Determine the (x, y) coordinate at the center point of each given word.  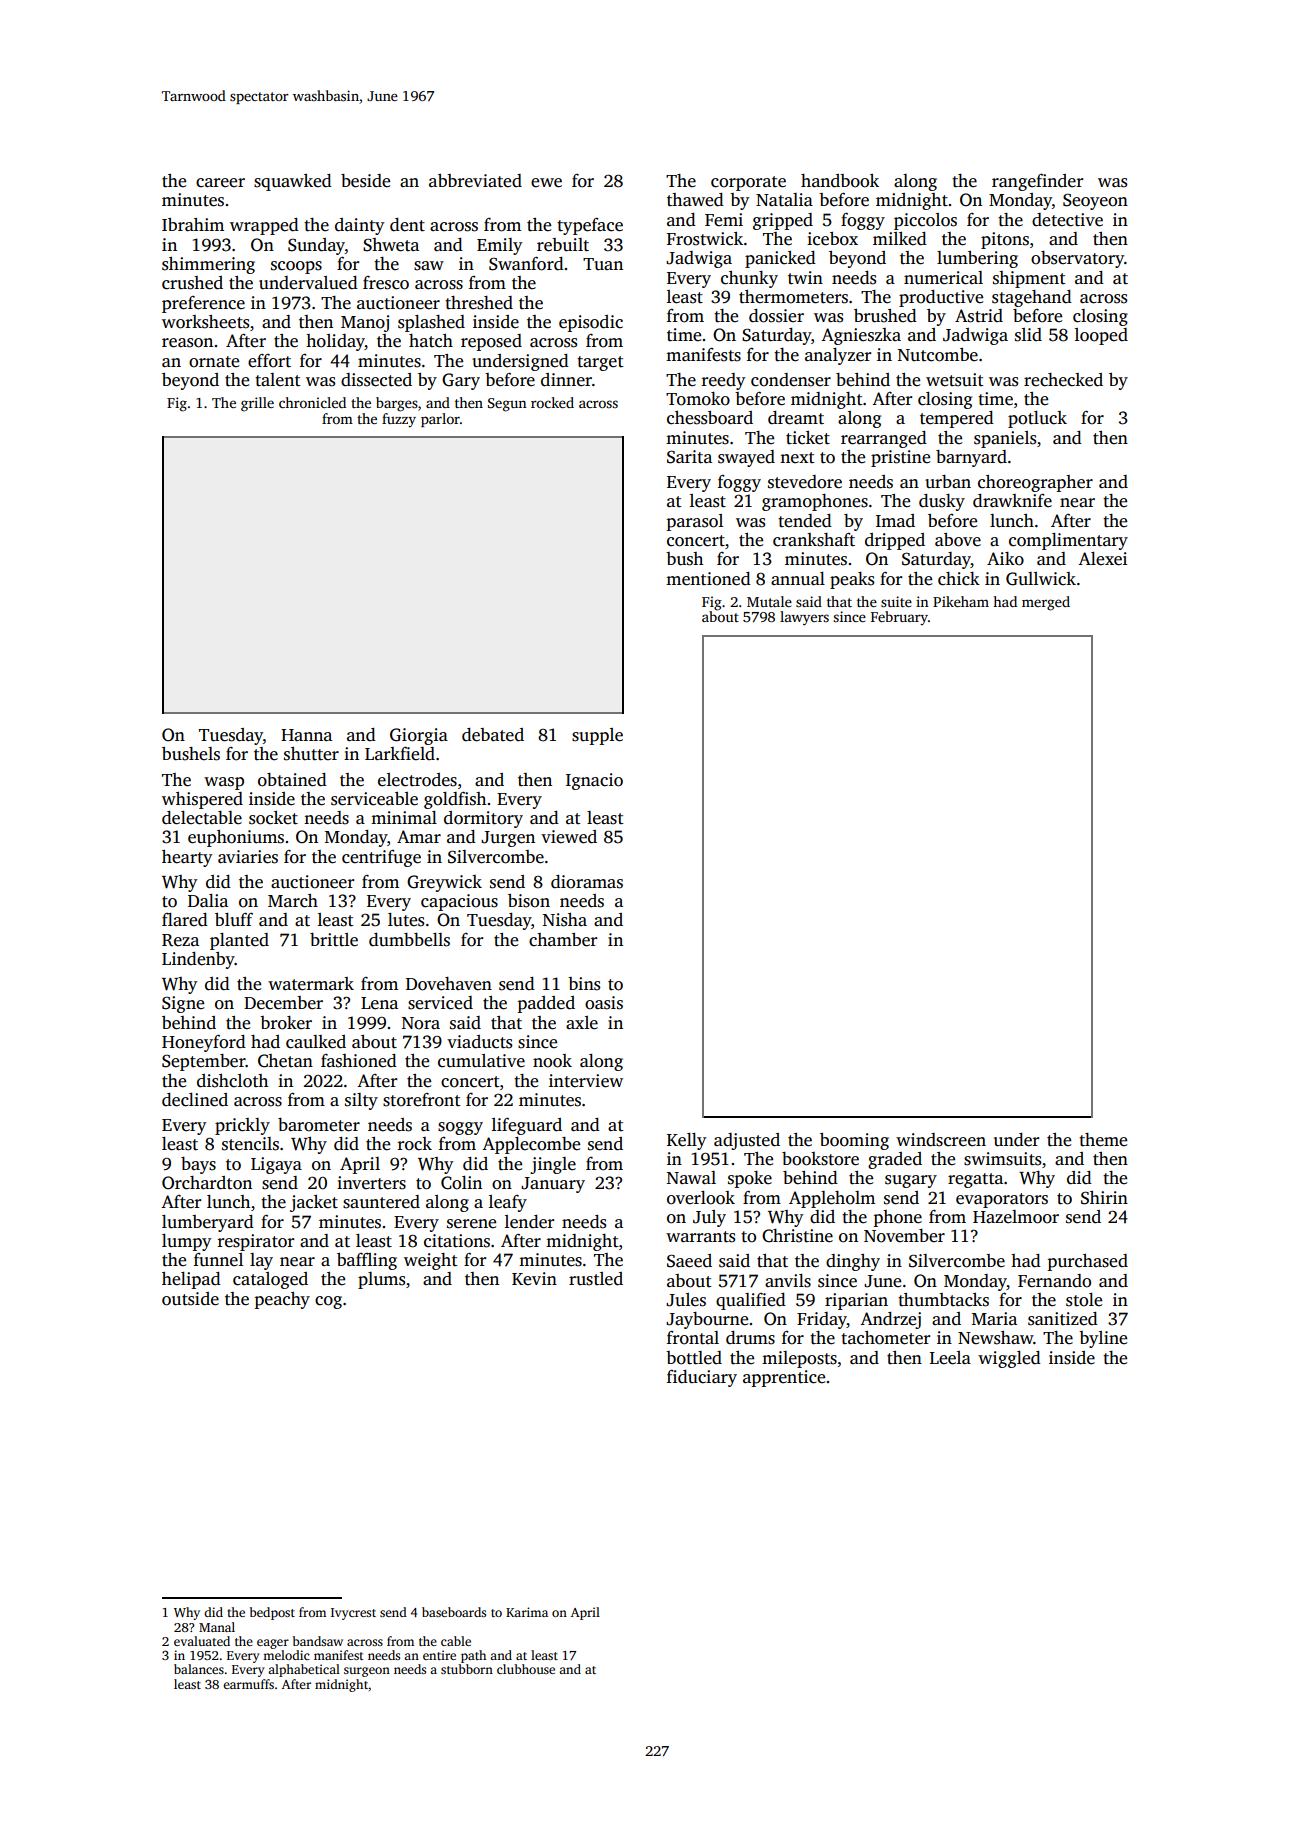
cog (328, 1302)
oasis (604, 1003)
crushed (192, 283)
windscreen (941, 1140)
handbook (840, 181)
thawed (695, 200)
